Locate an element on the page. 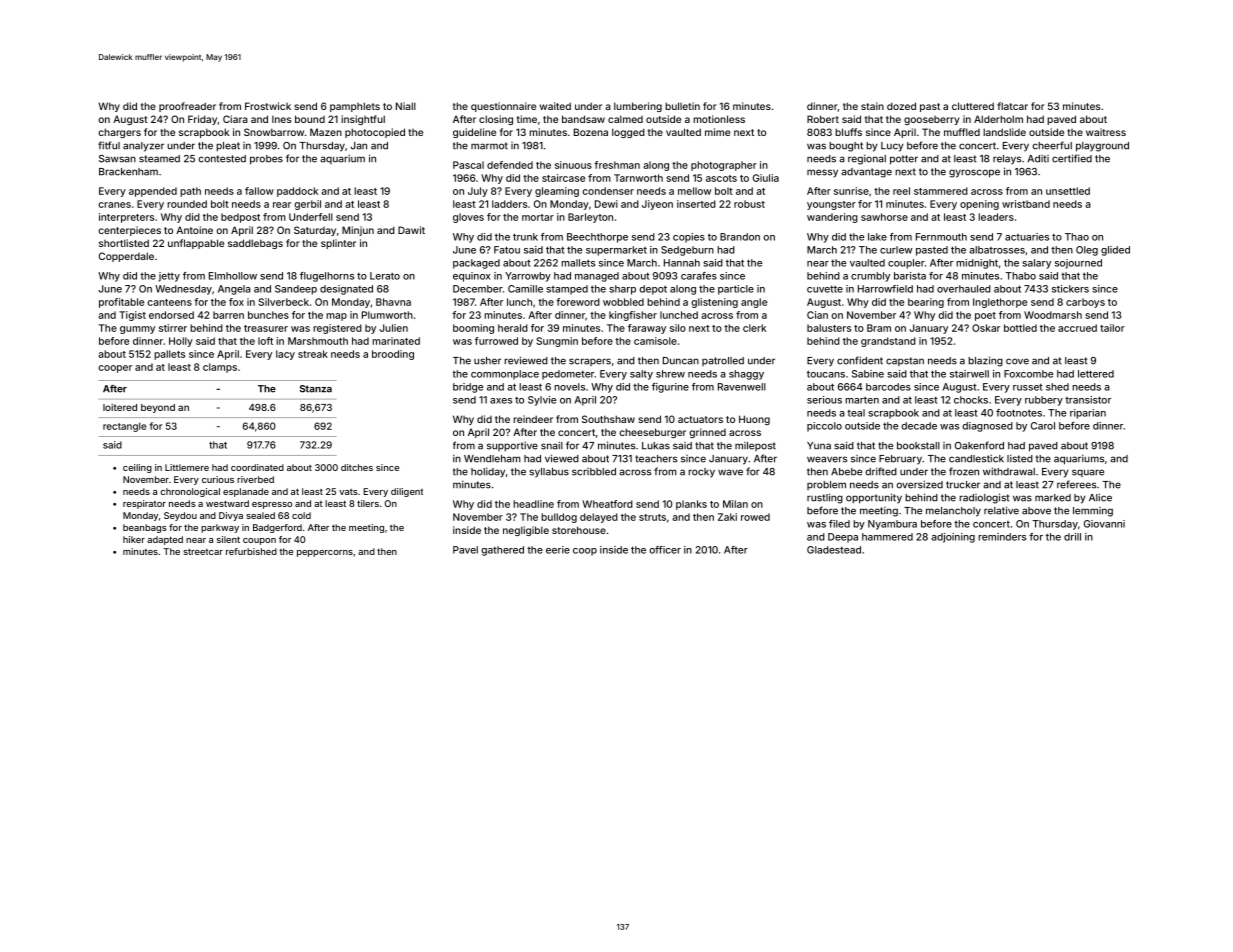  wave is located at coordinates (730, 472).
